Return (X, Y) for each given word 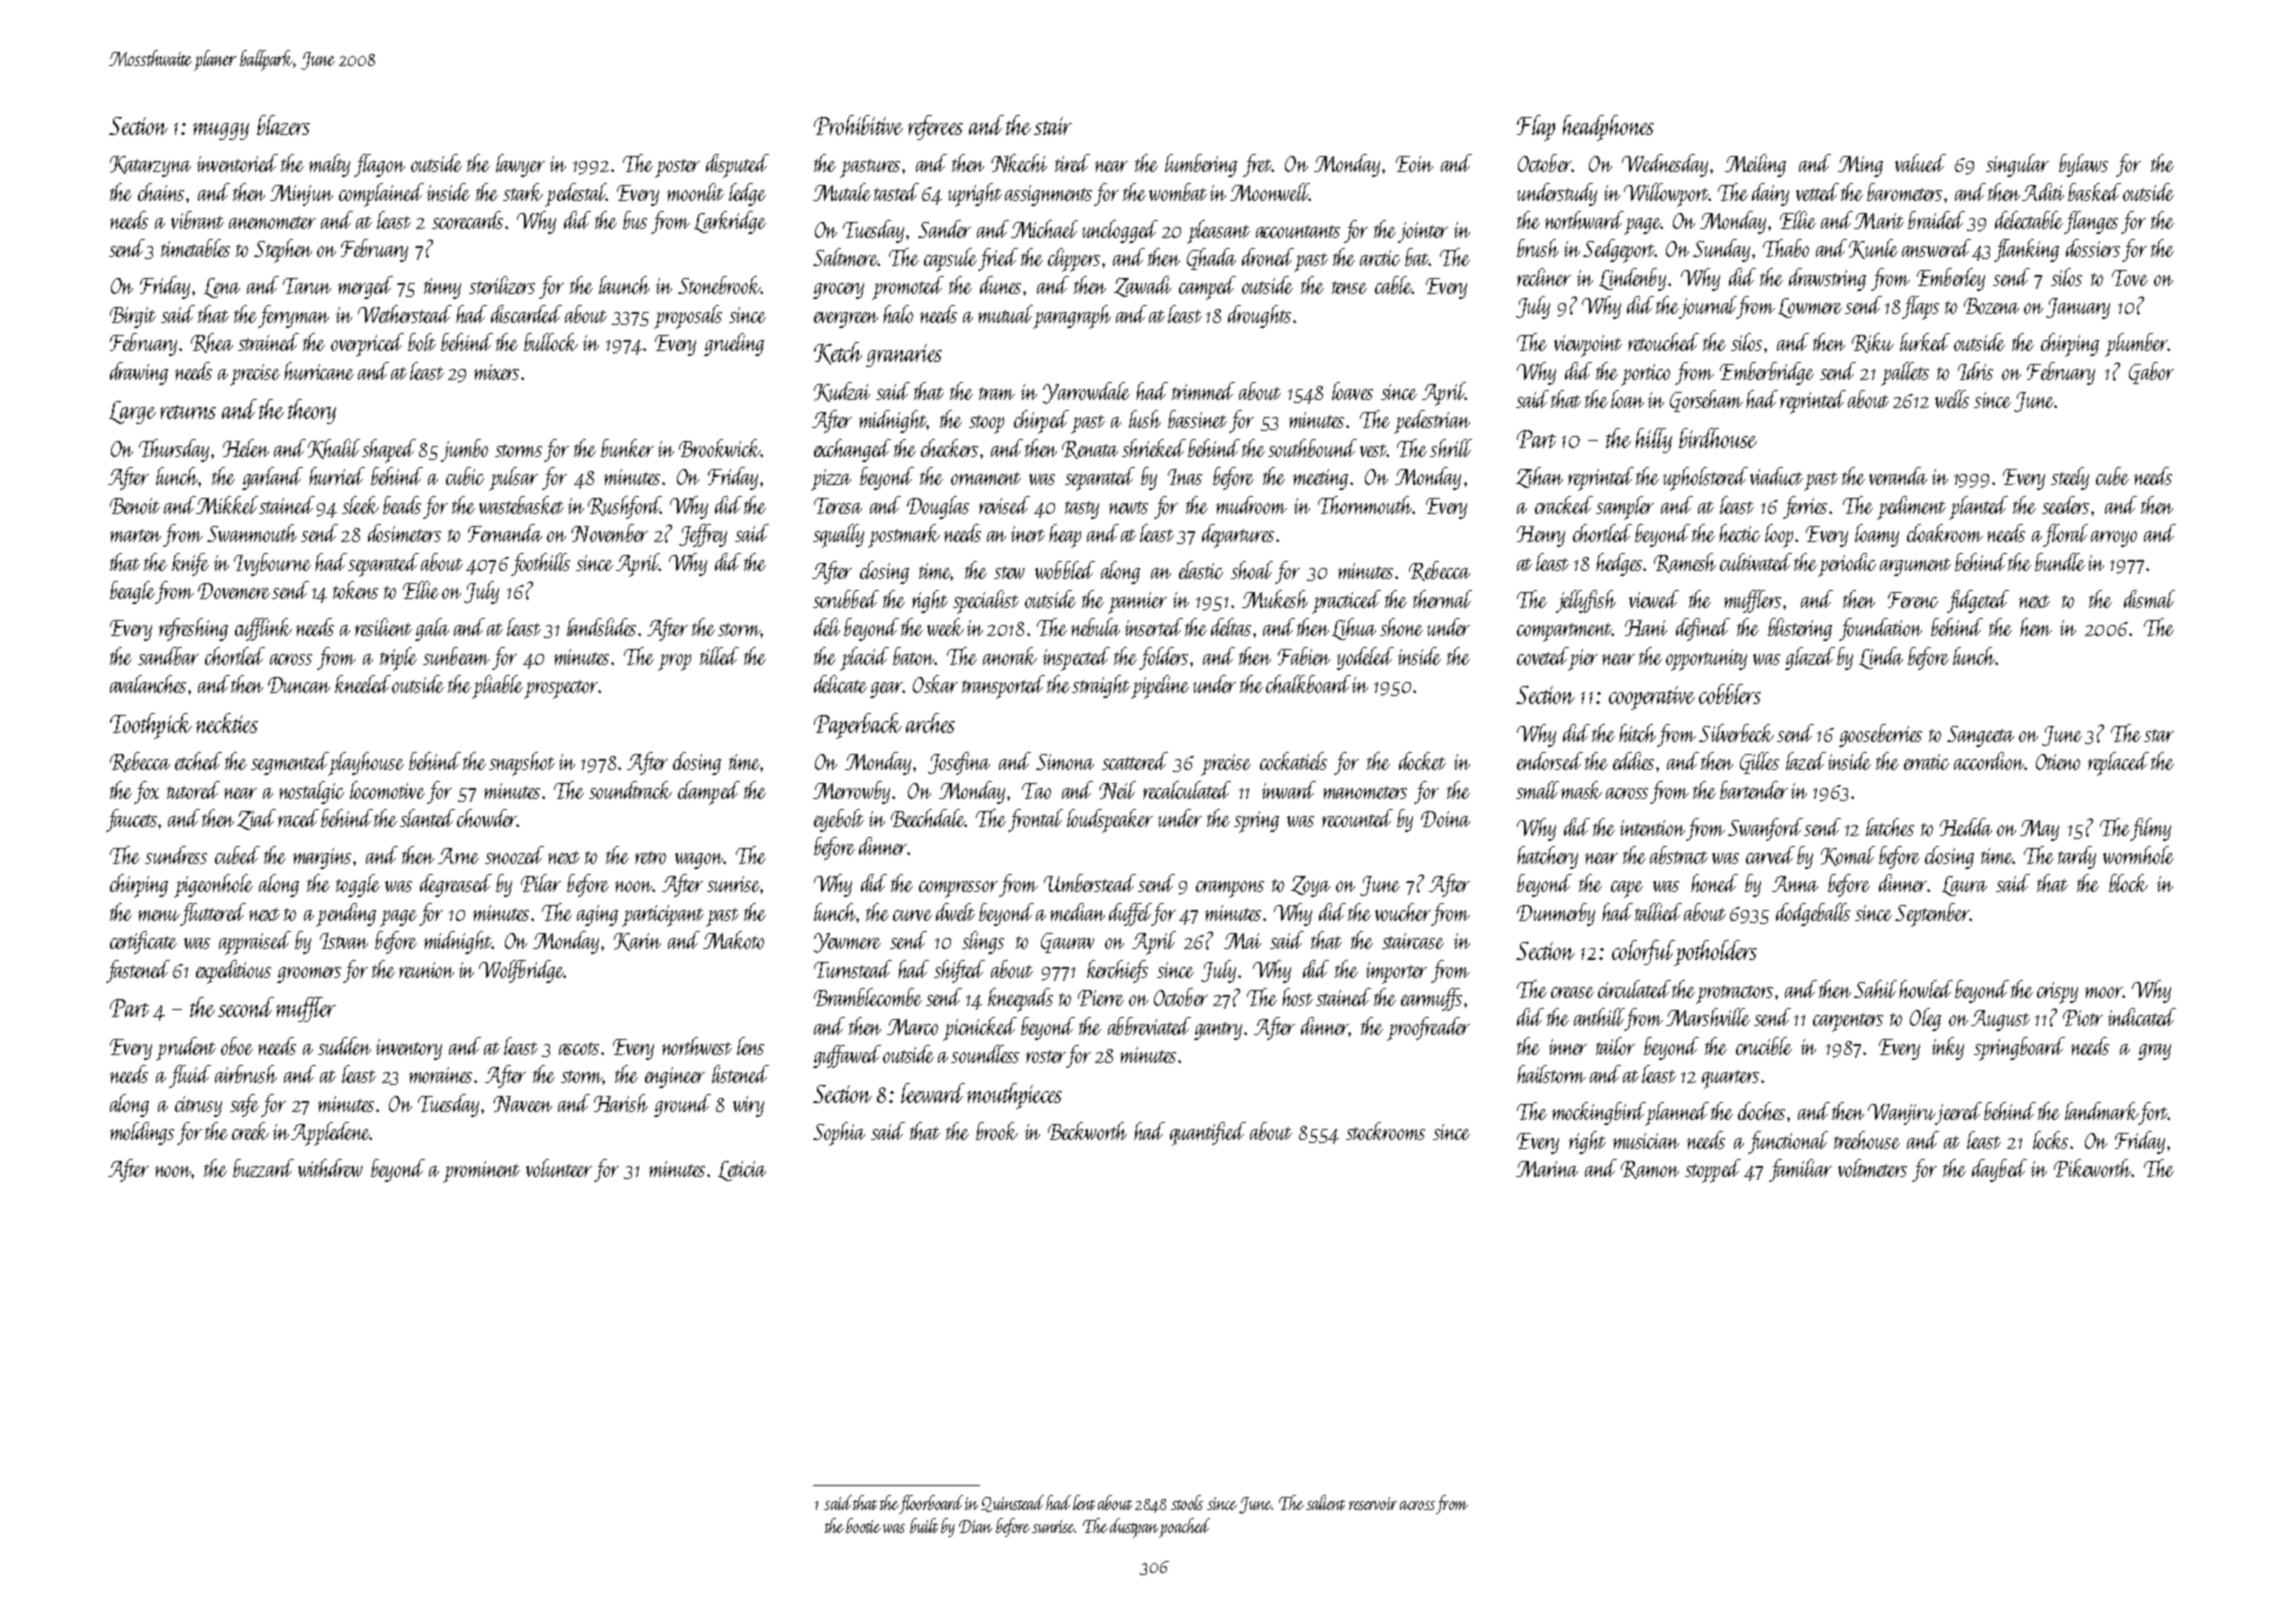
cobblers (1730, 694)
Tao (1036, 791)
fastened (138, 971)
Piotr (2083, 1018)
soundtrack (630, 790)
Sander (944, 229)
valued (1920, 163)
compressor (958, 889)
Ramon (1650, 1170)
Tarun (307, 286)
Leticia (742, 1171)
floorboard (931, 1504)
